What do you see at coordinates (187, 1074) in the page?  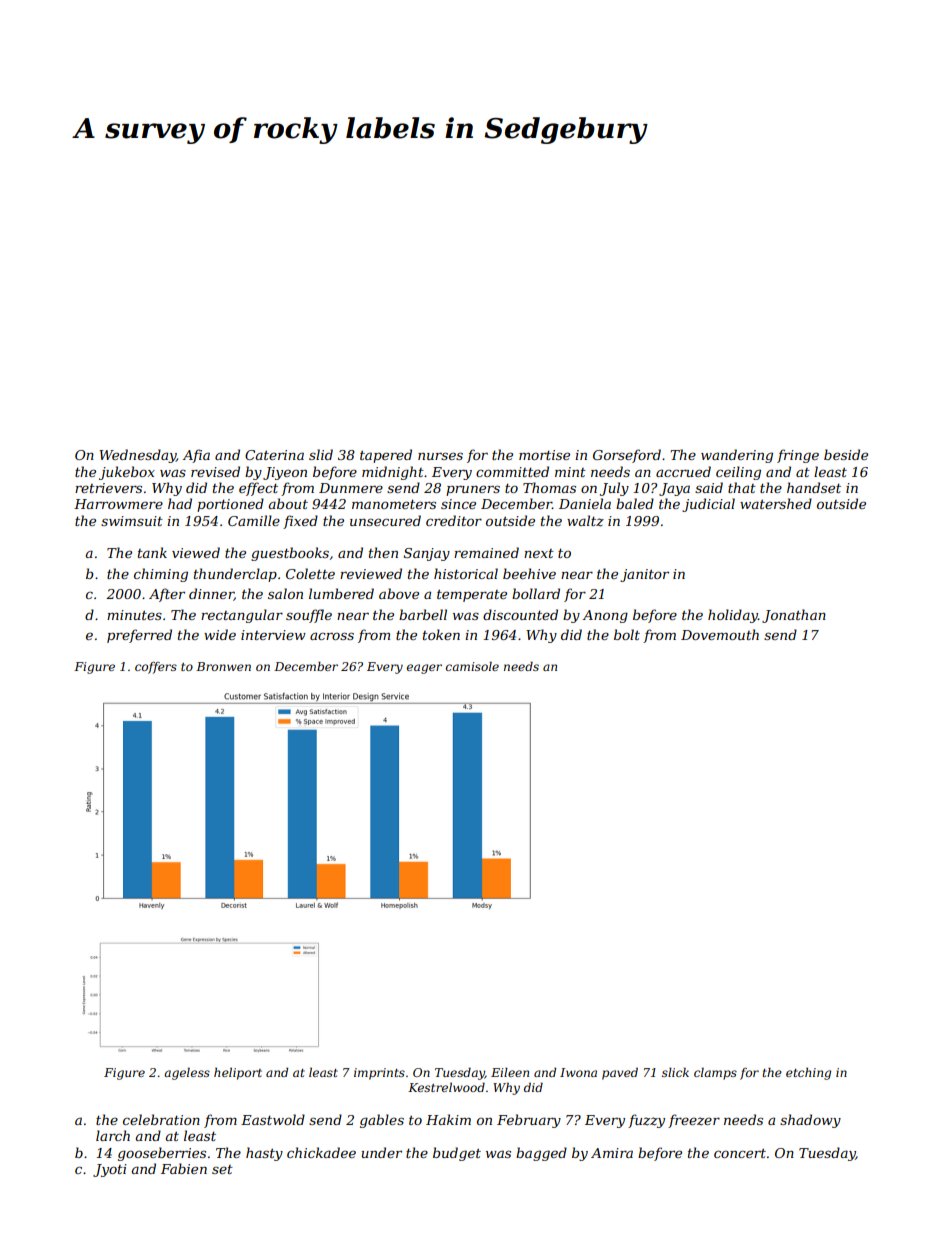 I see `ageless` at bounding box center [187, 1074].
